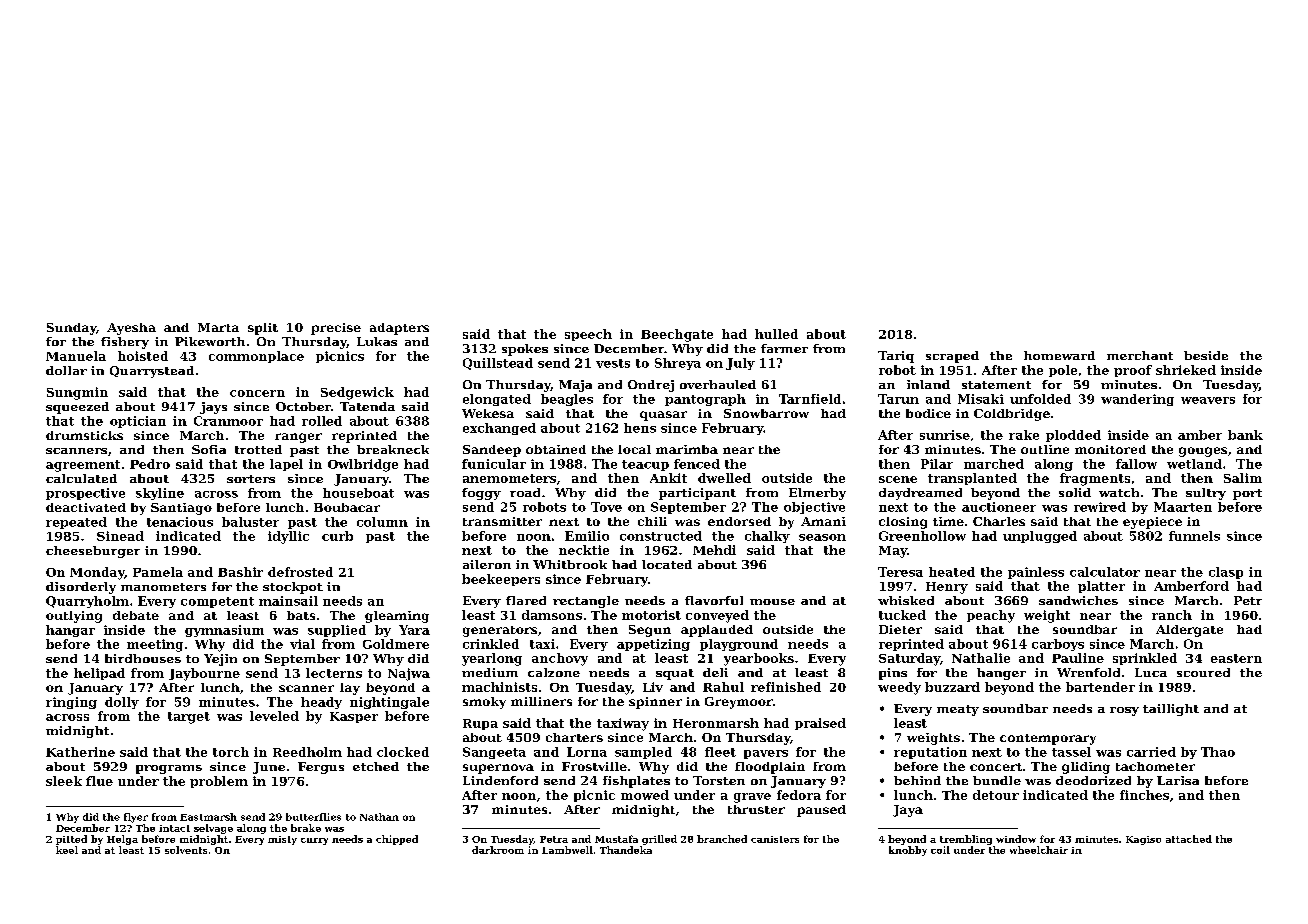 The height and width of the screenshot is (924, 1308). I want to click on beekeepers, so click(501, 580).
